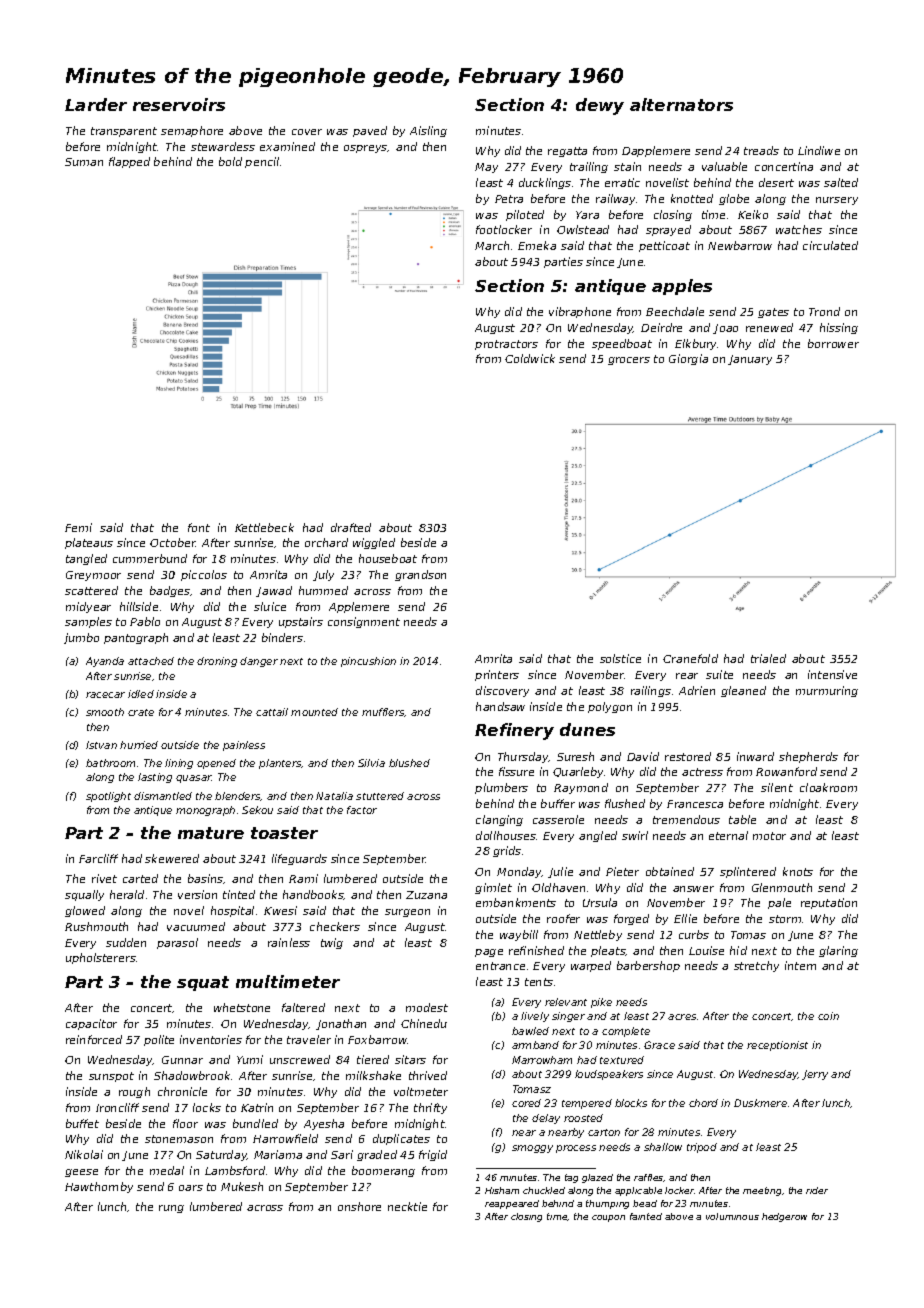  What do you see at coordinates (99, 1187) in the screenshot?
I see `Hawthornby` at bounding box center [99, 1187].
